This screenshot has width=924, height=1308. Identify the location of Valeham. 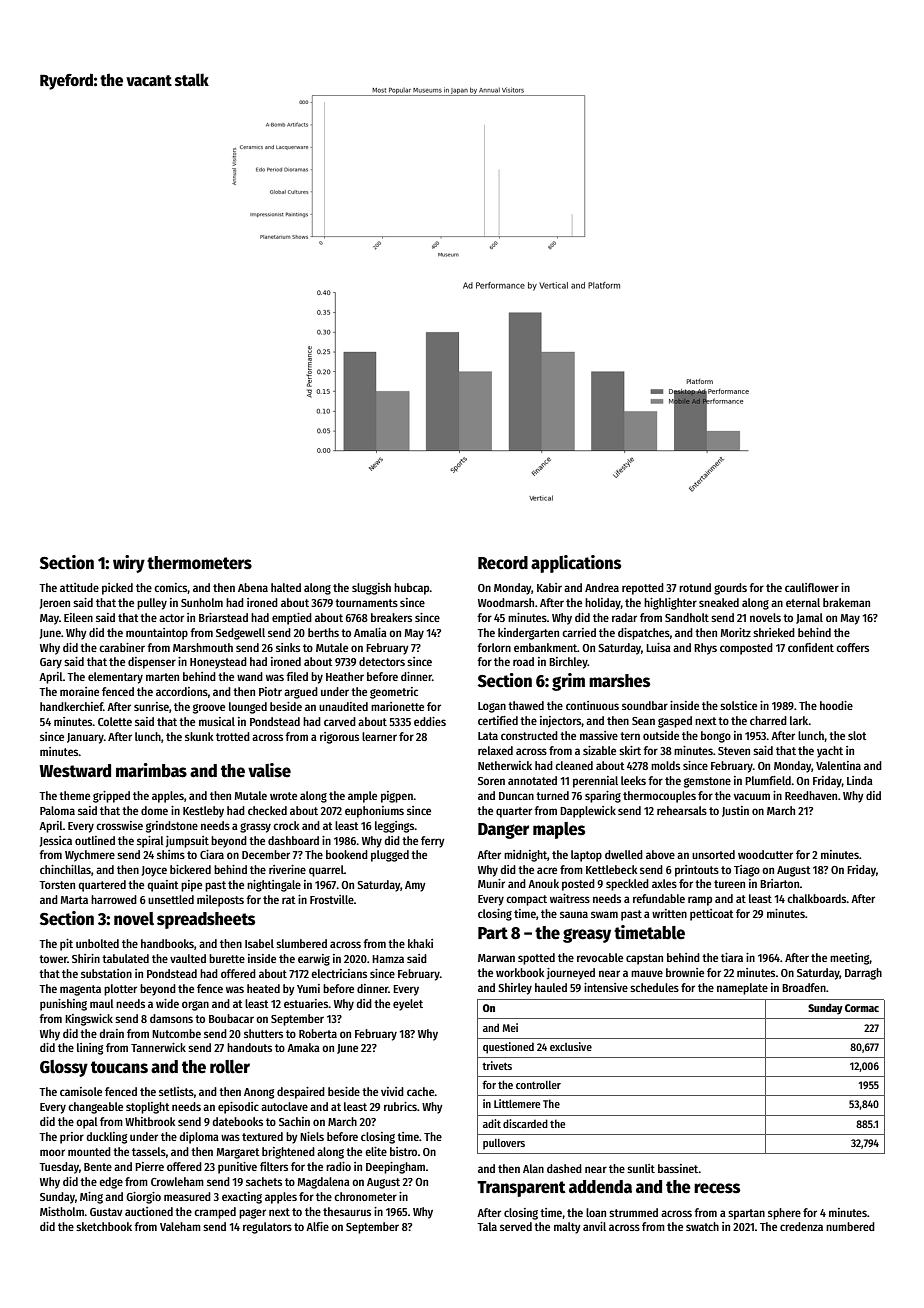
(180, 1226).
